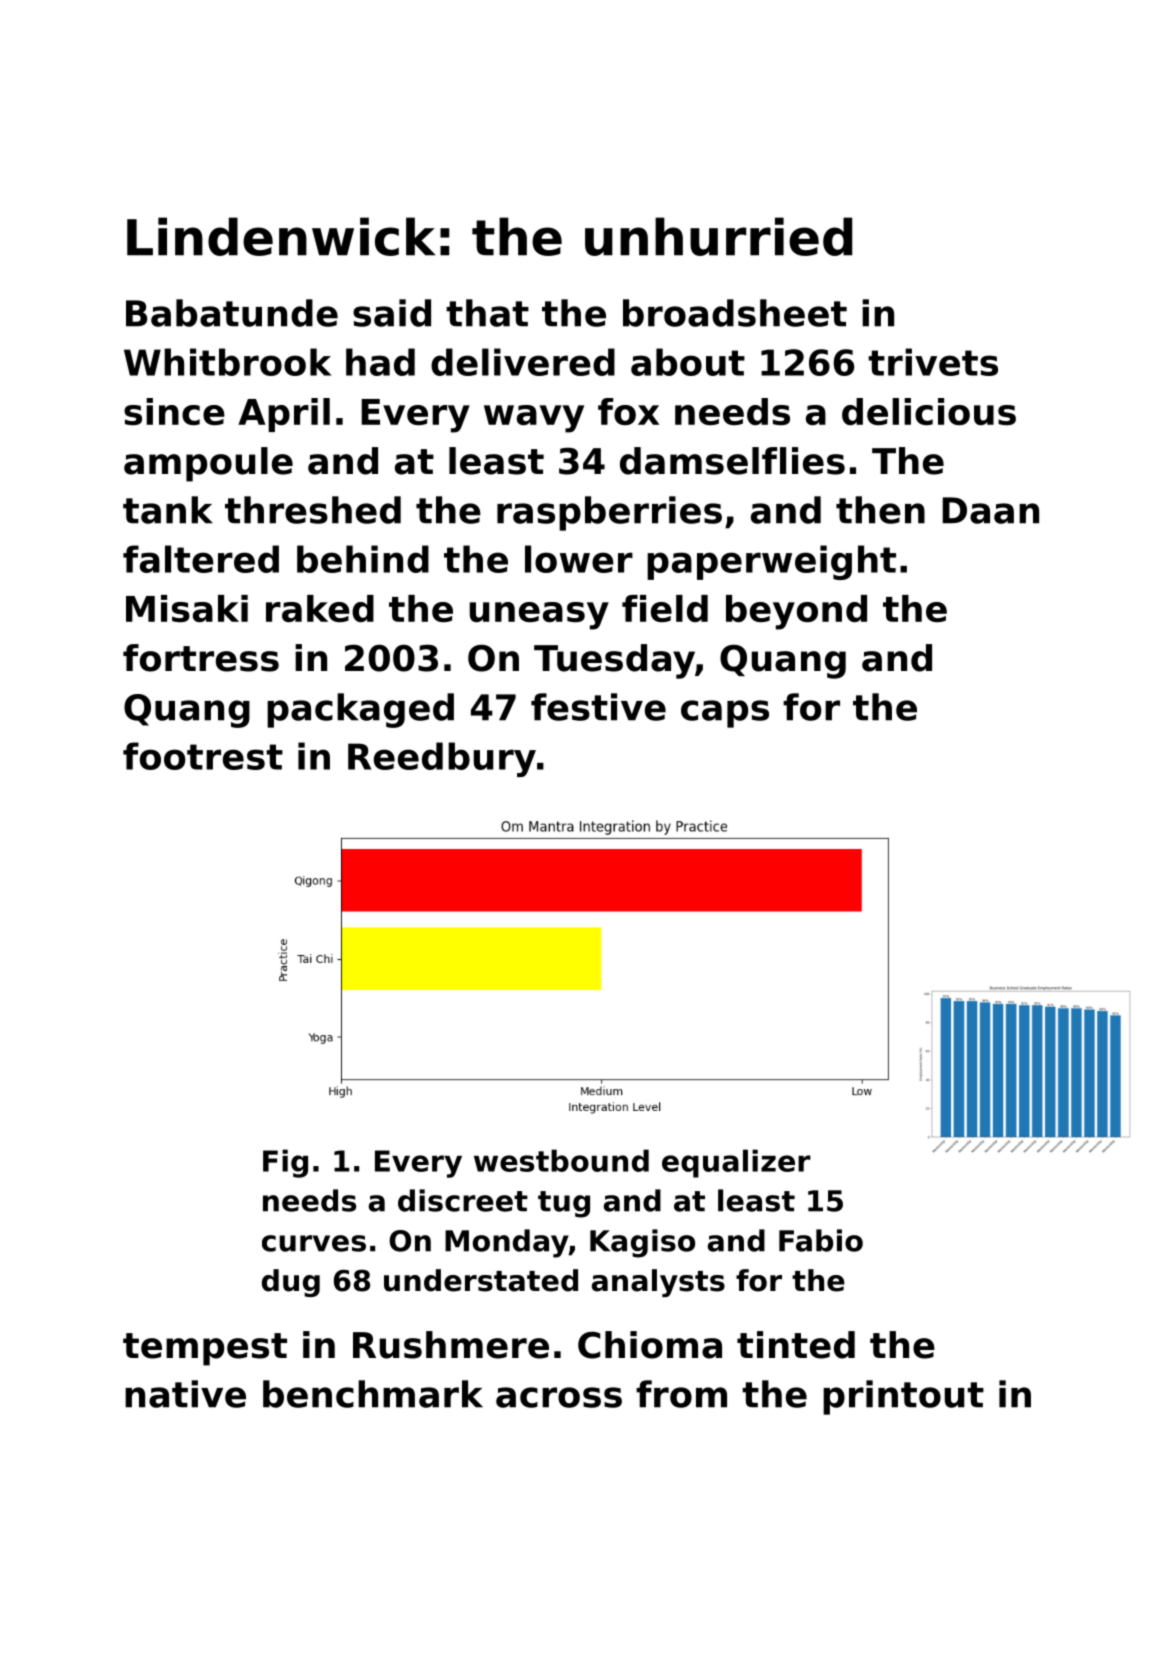 The height and width of the screenshot is (1654, 1165). Describe the element at coordinates (291, 1283) in the screenshot. I see `dug` at that location.
